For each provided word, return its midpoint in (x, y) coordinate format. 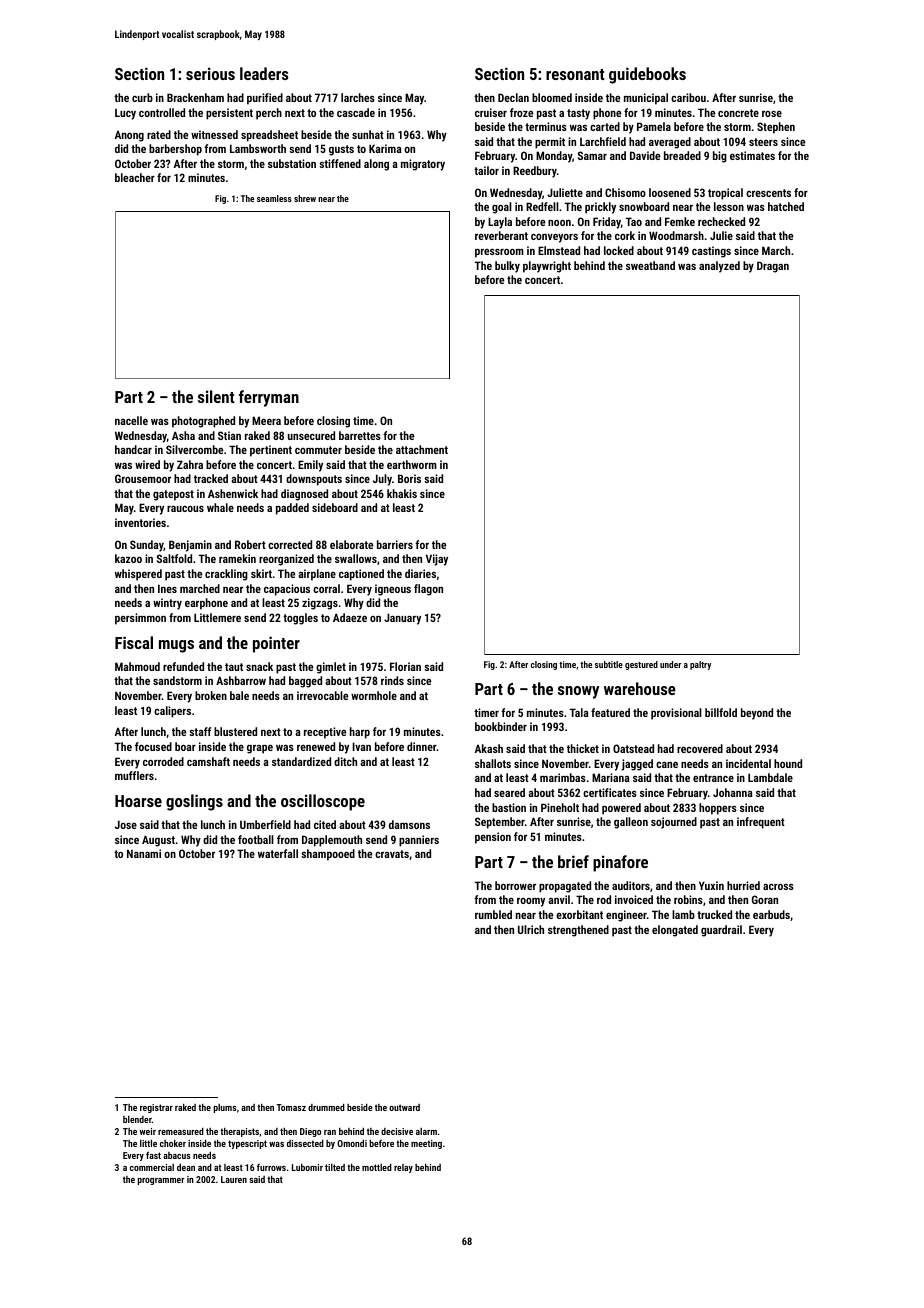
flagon (428, 590)
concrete (738, 113)
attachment (422, 449)
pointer (276, 644)
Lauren (234, 1179)
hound (788, 763)
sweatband (650, 265)
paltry (700, 665)
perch (269, 114)
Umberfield (265, 824)
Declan (513, 97)
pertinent (271, 451)
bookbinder (501, 726)
